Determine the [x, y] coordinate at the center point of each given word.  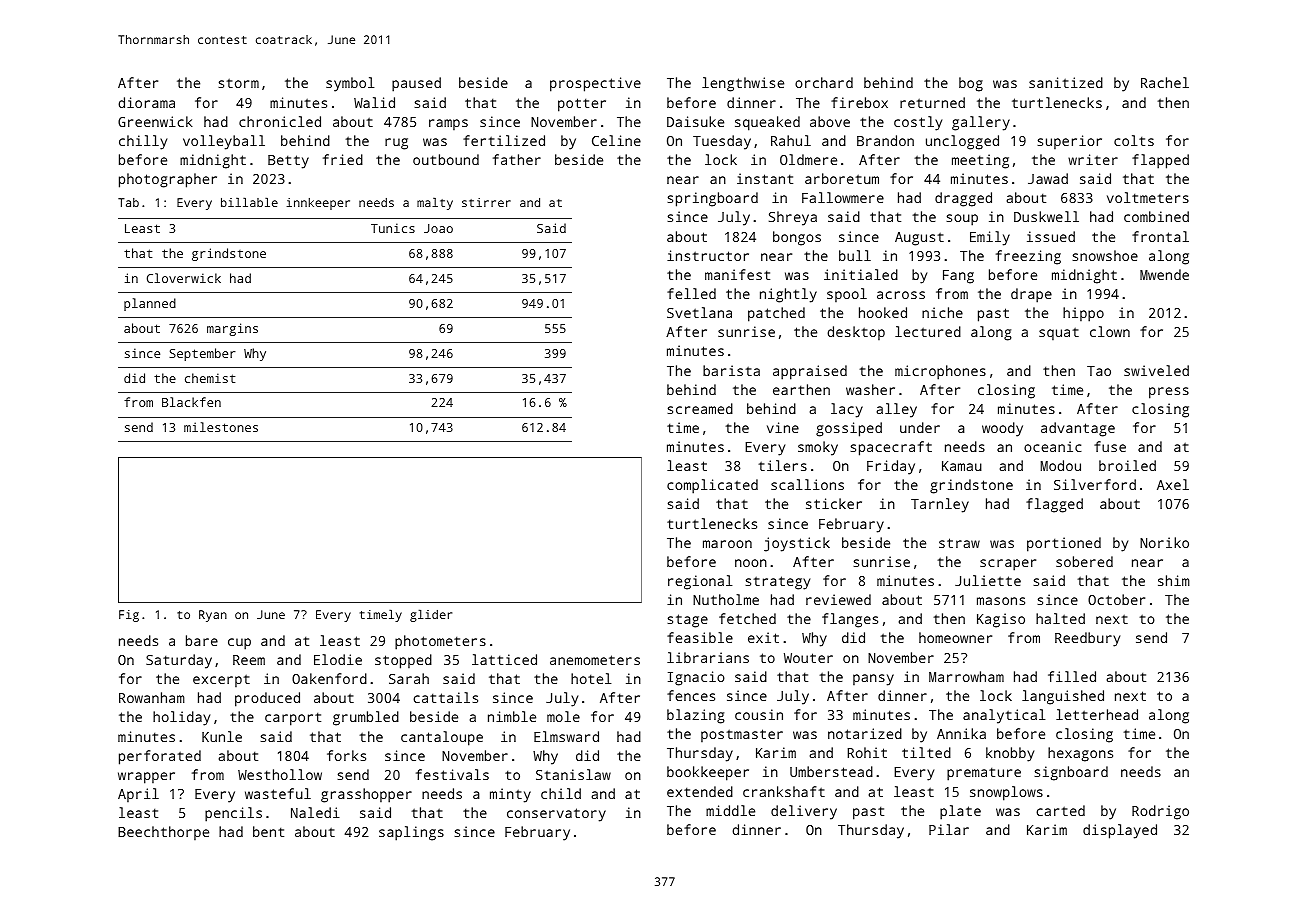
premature [984, 774]
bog [971, 84]
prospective [595, 84]
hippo [1083, 314]
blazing [696, 716]
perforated [160, 757]
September [202, 354]
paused [416, 84]
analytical [1004, 716]
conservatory [556, 815]
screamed [700, 408]
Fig [129, 616]
